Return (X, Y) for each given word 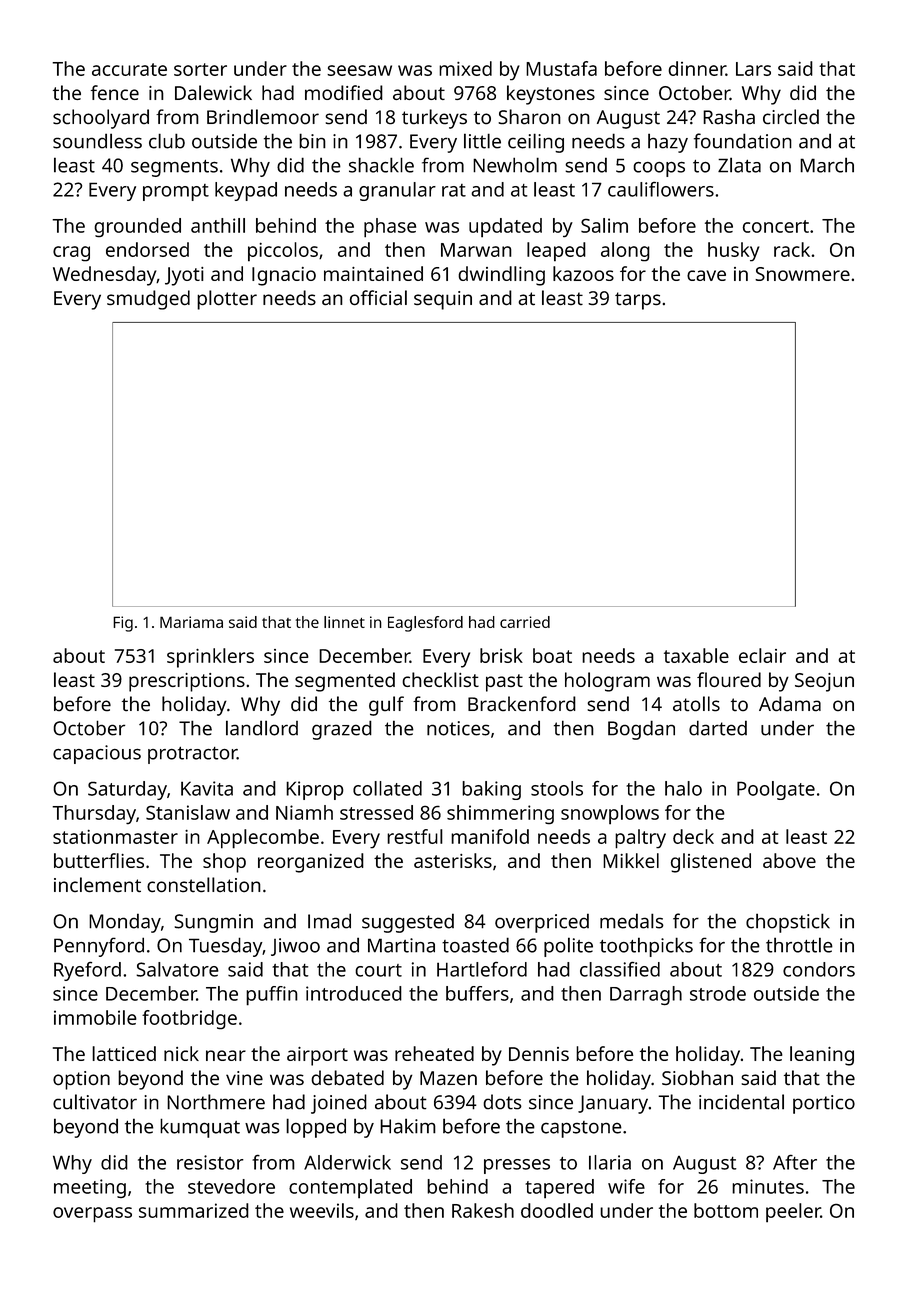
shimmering (500, 814)
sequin (443, 300)
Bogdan (641, 730)
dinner (697, 68)
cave (706, 275)
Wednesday (104, 276)
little (482, 141)
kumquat (200, 1128)
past (504, 683)
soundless (97, 141)
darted (718, 728)
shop (224, 863)
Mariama (191, 622)
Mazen (448, 1078)
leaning (822, 1056)
